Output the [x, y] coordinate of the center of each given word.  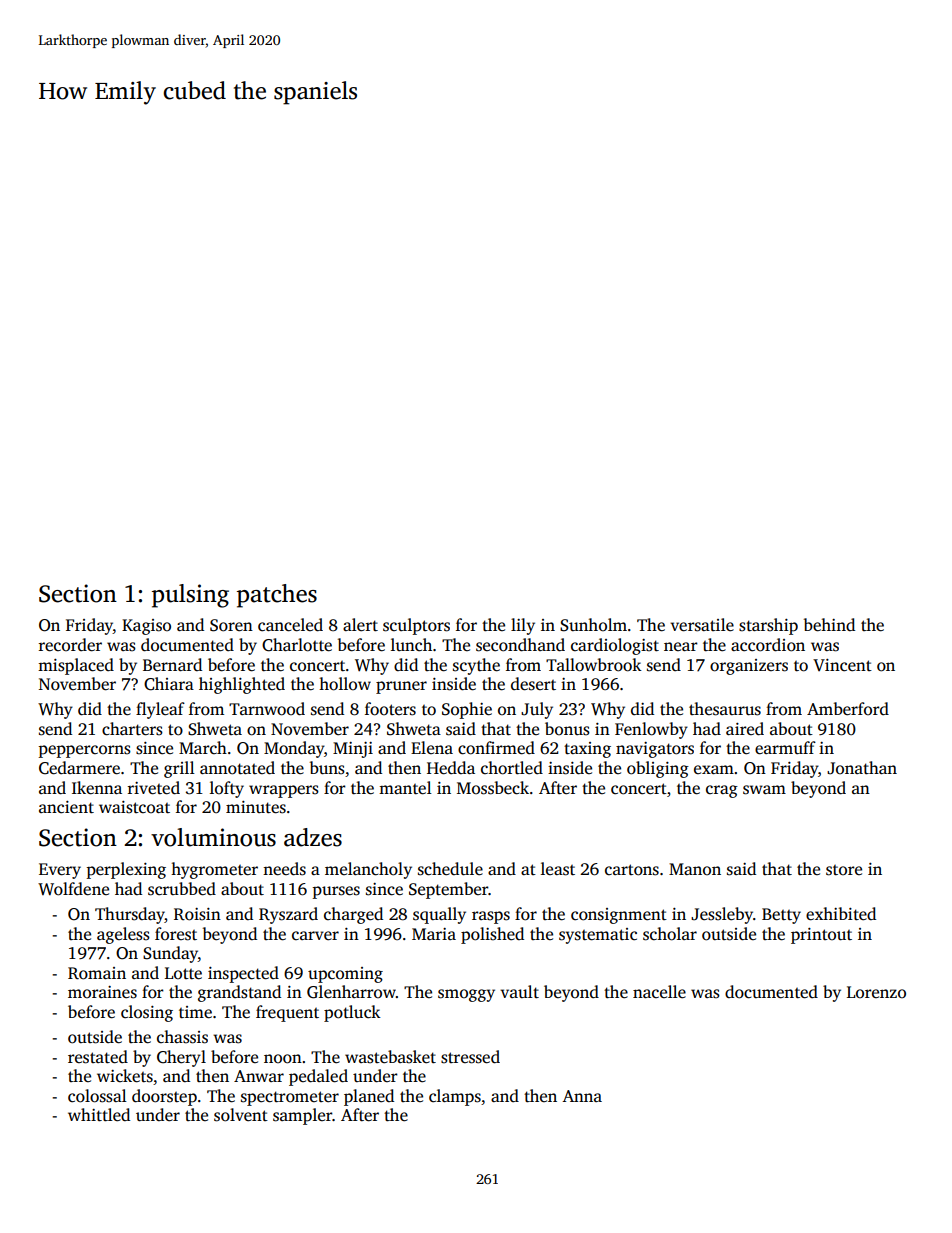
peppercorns [85, 751]
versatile [702, 625]
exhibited [841, 914]
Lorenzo [876, 992]
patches [277, 596]
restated [98, 1057]
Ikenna [97, 788]
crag [722, 791]
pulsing [190, 596]
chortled [512, 768]
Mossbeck [493, 788]
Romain [97, 973]
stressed [470, 1057]
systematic [598, 936]
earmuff [785, 748]
